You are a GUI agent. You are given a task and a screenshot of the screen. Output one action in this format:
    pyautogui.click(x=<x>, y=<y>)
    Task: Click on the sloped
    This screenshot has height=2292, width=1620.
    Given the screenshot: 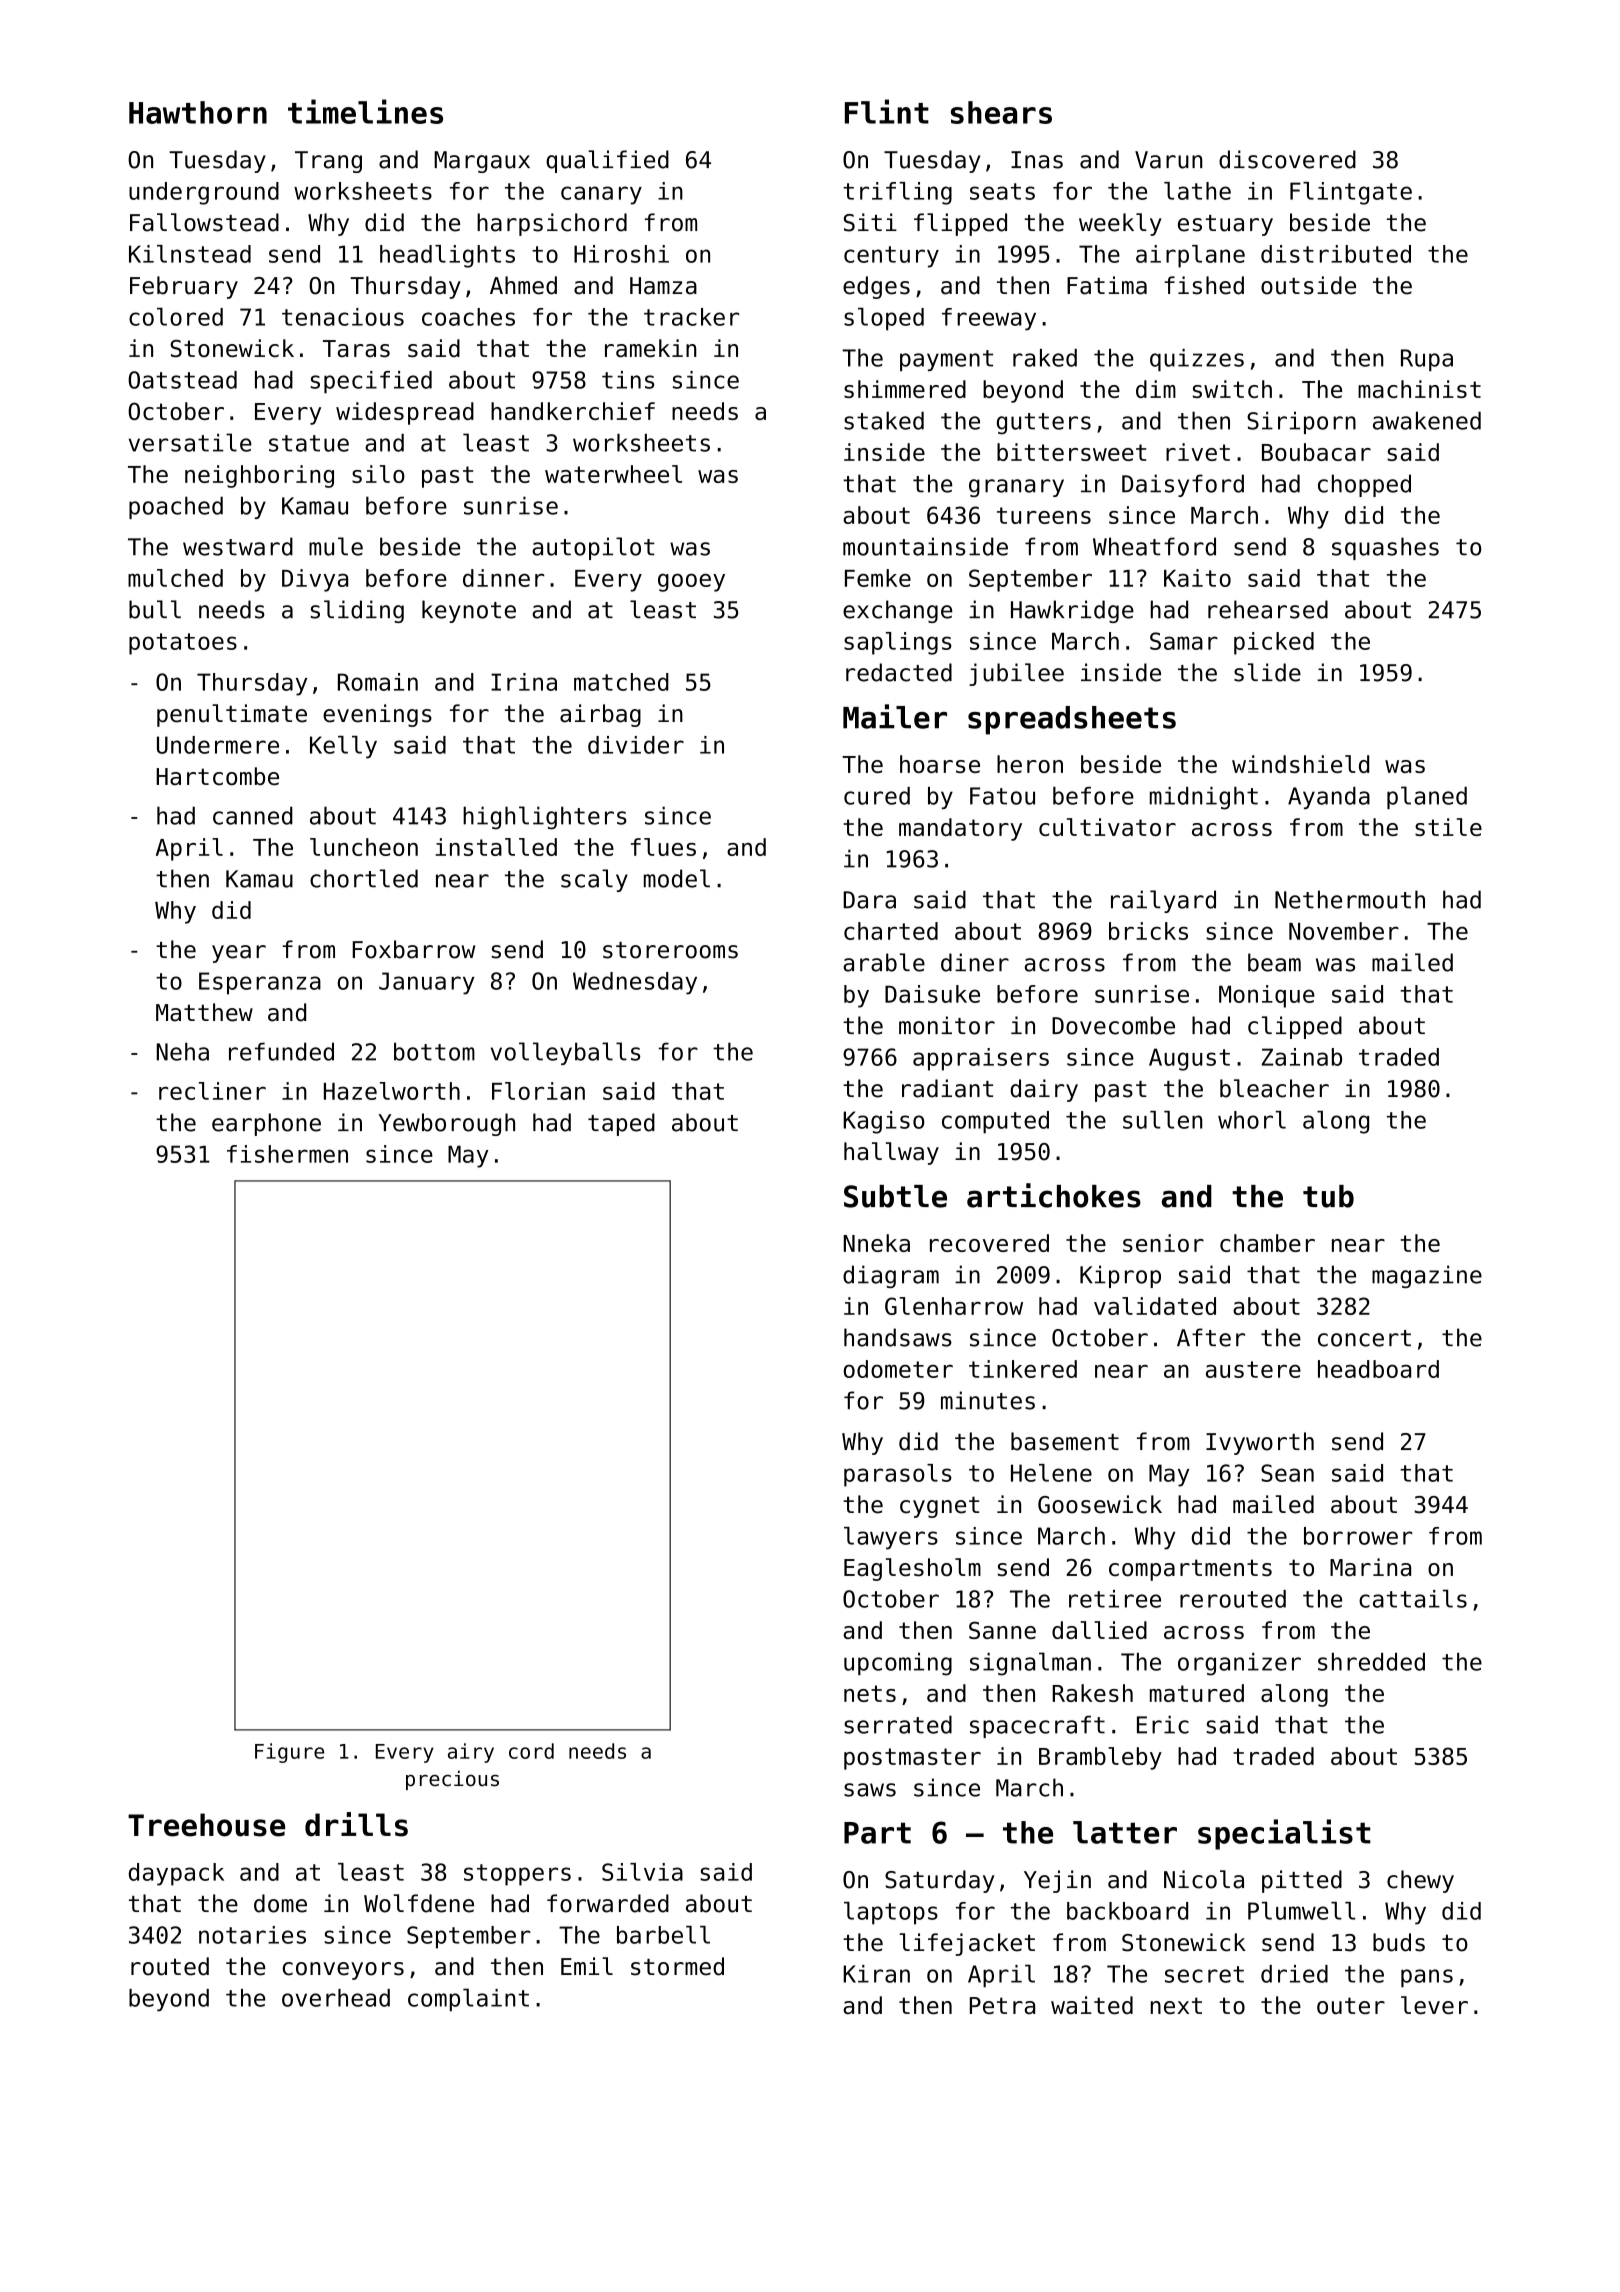 What is the action you would take?
    pyautogui.click(x=884, y=319)
